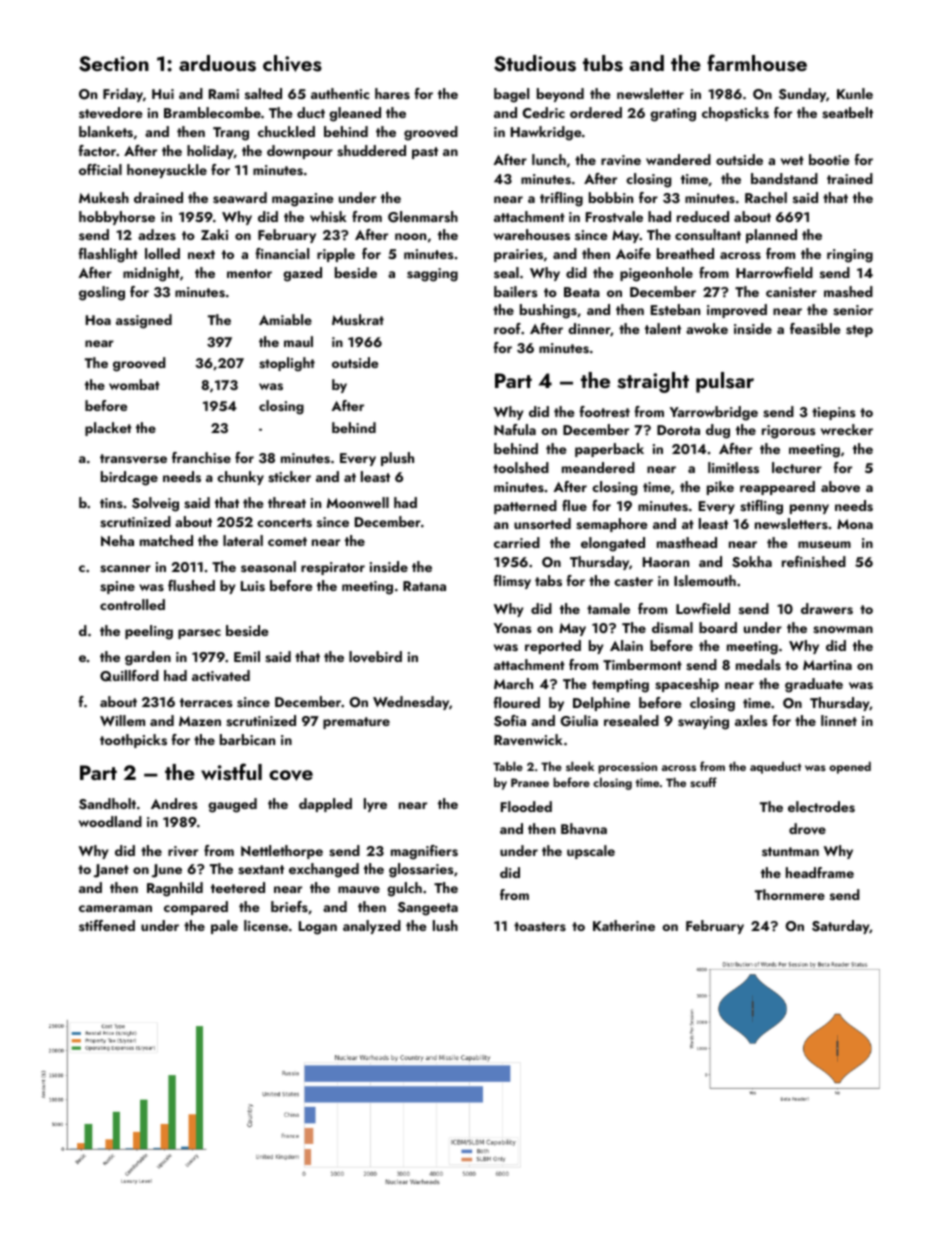  Describe the element at coordinates (98, 320) in the screenshot. I see `Hoa` at that location.
